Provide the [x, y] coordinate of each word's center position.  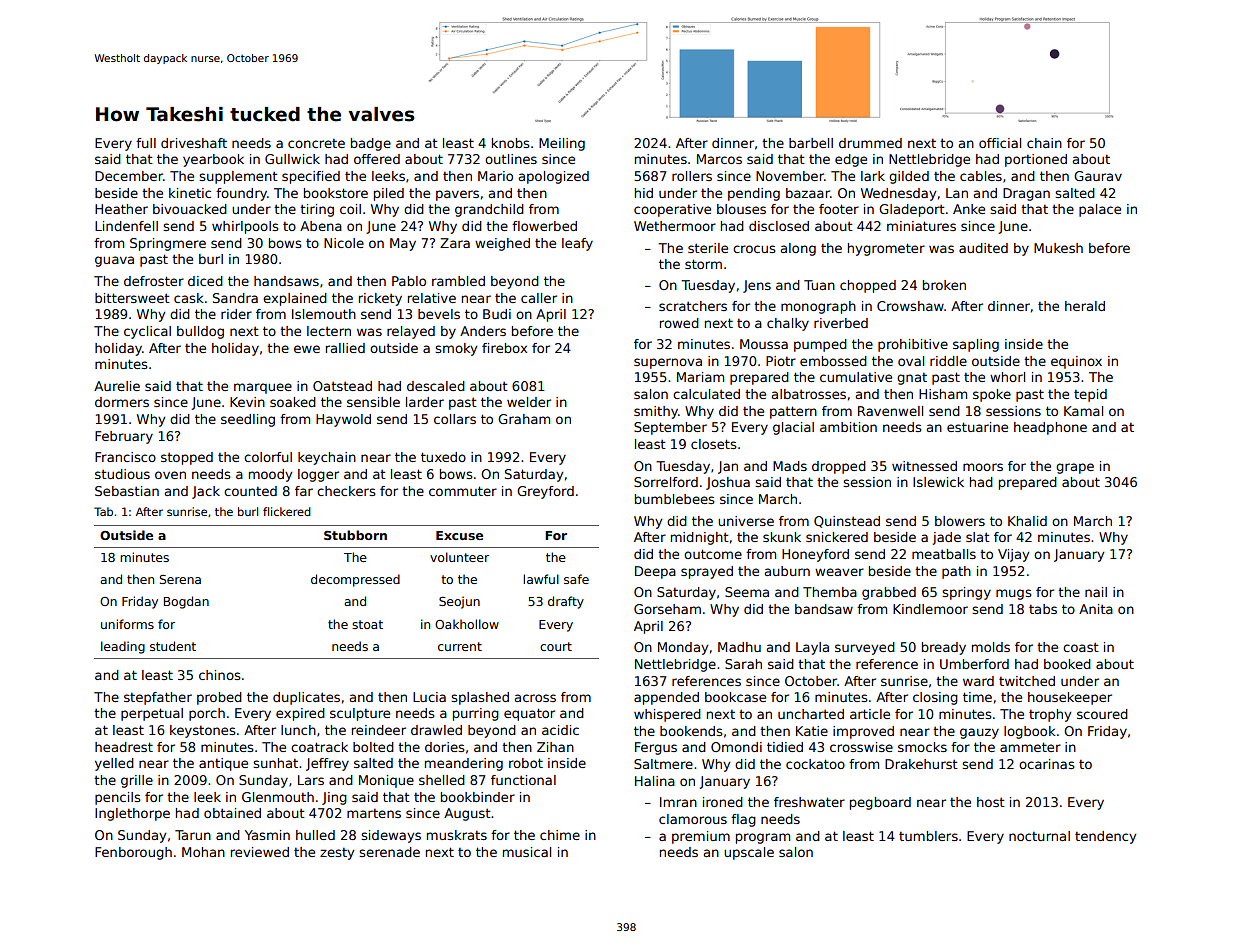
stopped [187, 458]
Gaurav [1098, 176]
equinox [1076, 362]
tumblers [928, 836]
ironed [723, 802]
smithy [656, 412]
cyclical [147, 332]
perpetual [152, 714]
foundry [241, 194]
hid [644, 193]
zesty [337, 854]
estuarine [977, 427]
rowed [679, 323]
